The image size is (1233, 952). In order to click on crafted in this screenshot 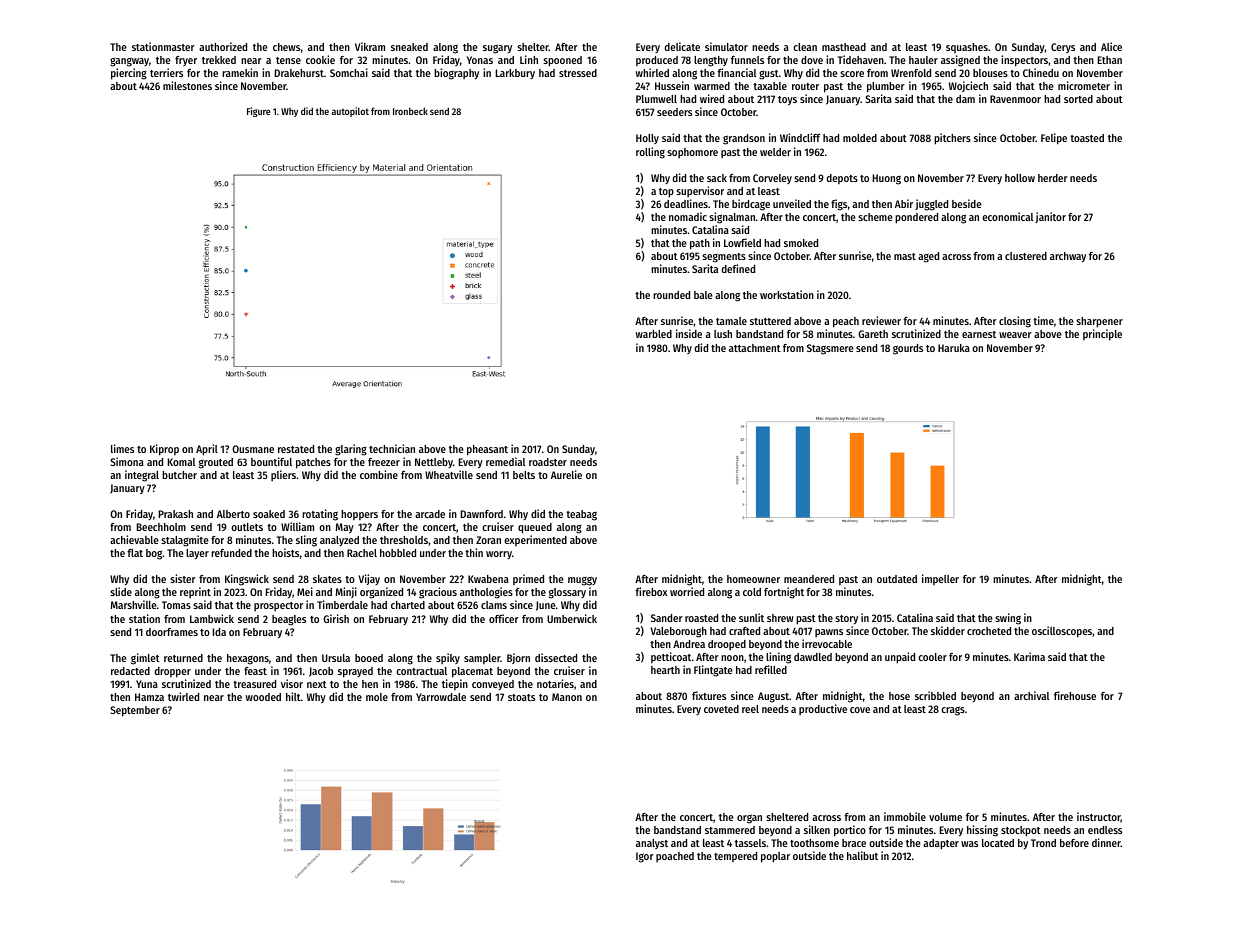, I will do `click(744, 631)`.
